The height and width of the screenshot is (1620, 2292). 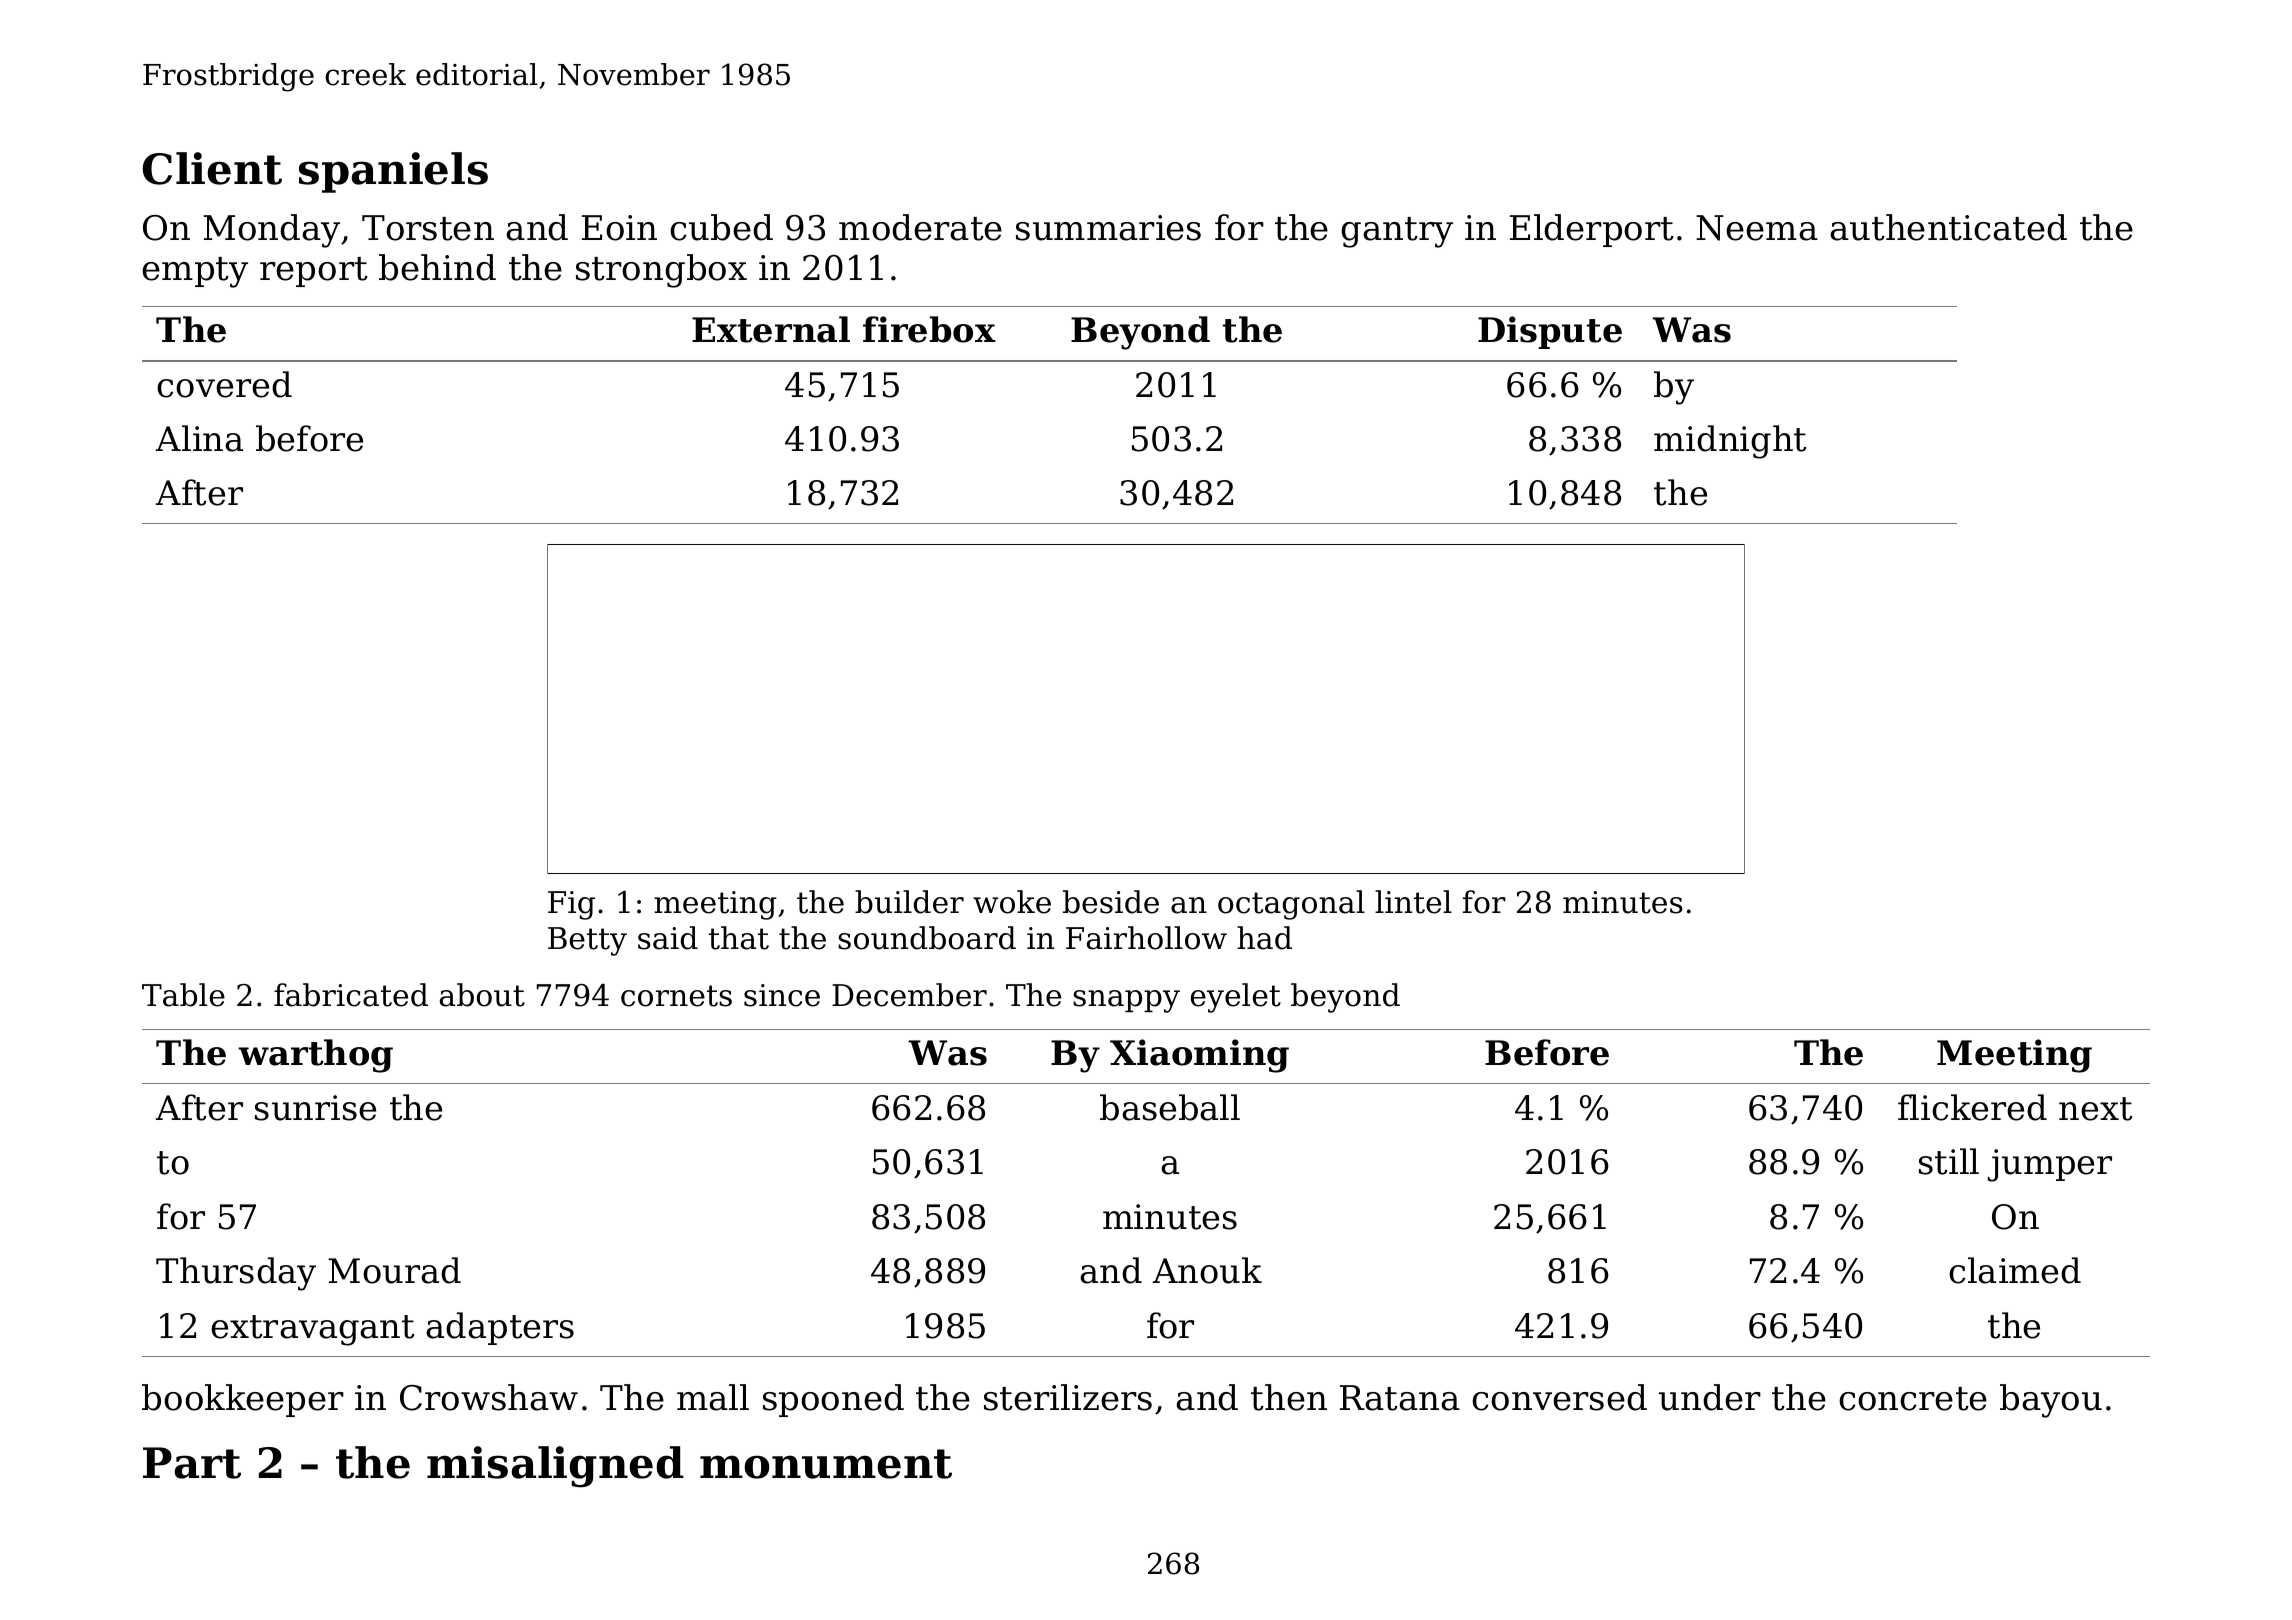 I want to click on Part, so click(x=192, y=1463).
